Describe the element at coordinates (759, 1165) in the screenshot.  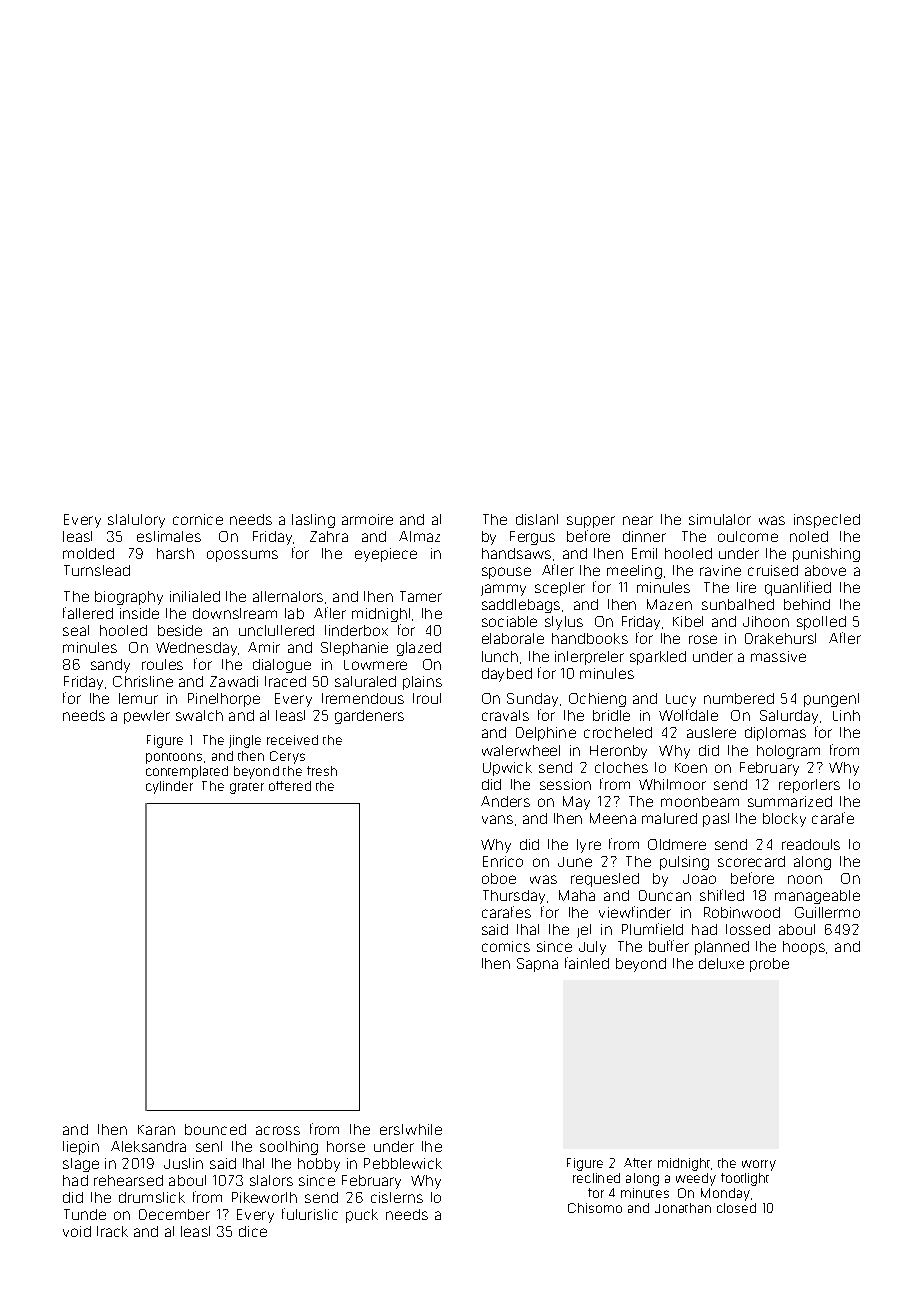
I see `worry` at that location.
